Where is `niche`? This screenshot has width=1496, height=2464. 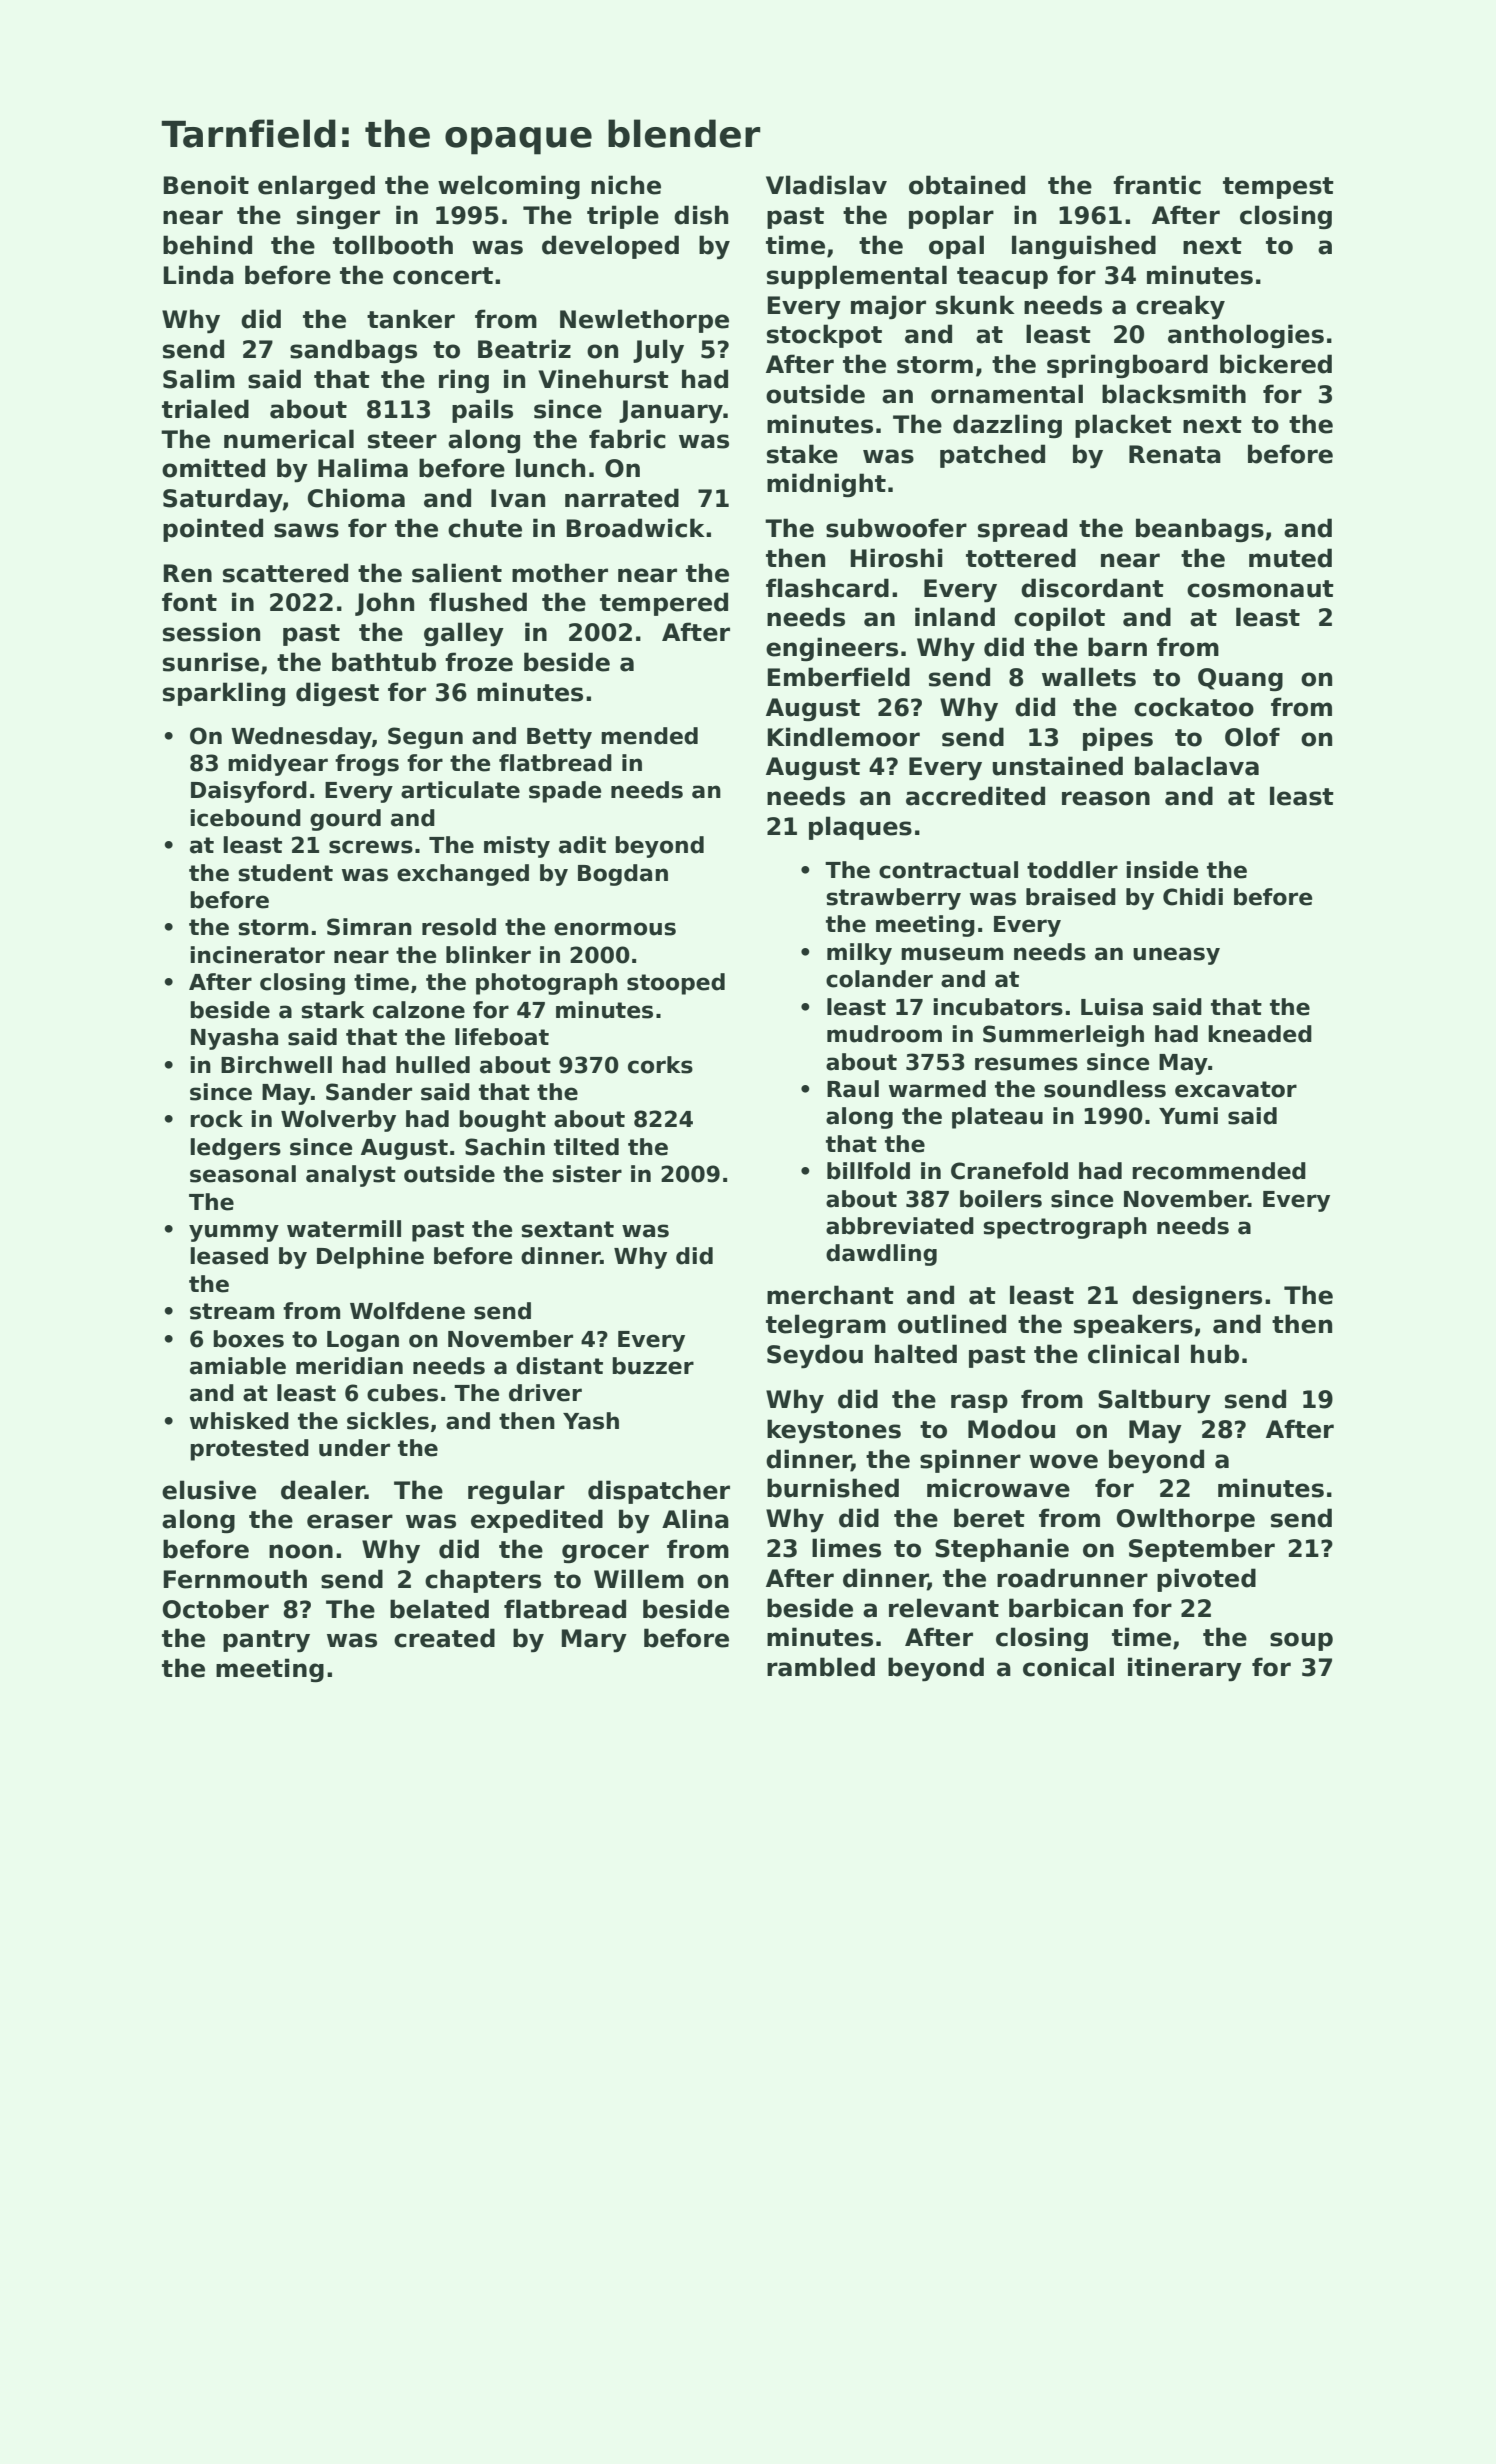
niche is located at coordinates (626, 185).
